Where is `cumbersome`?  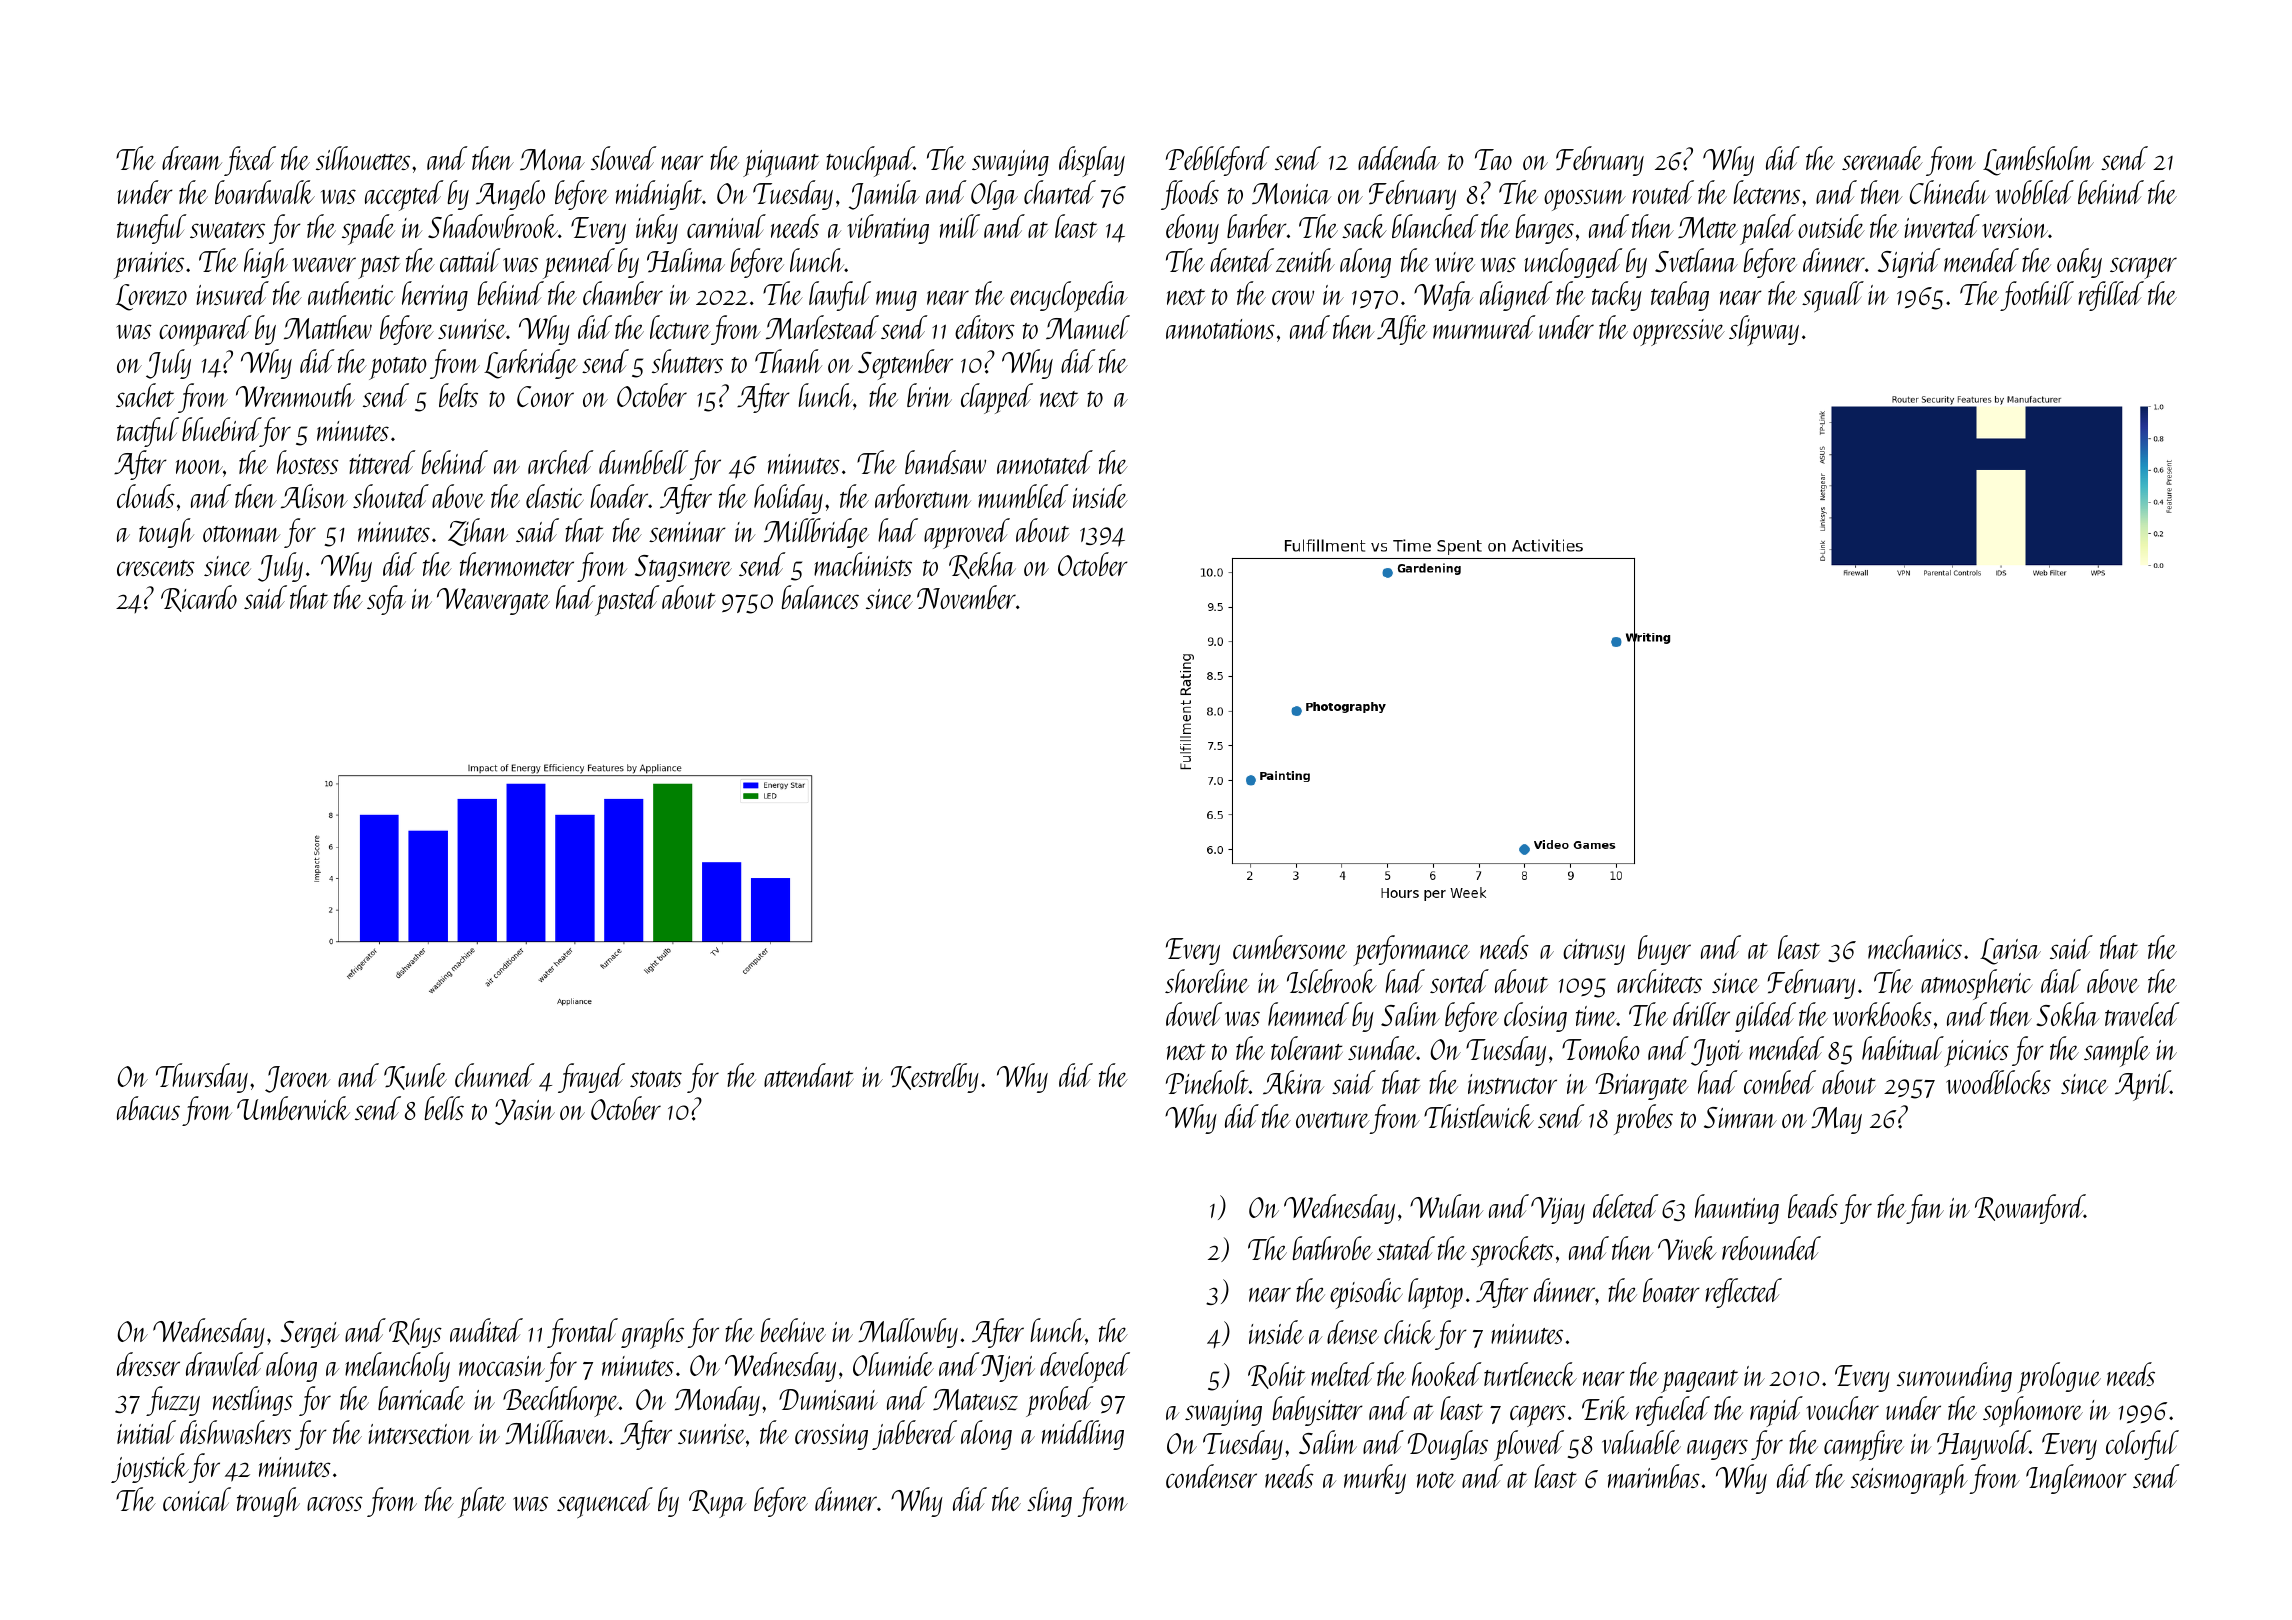 cumbersome is located at coordinates (1290, 947).
